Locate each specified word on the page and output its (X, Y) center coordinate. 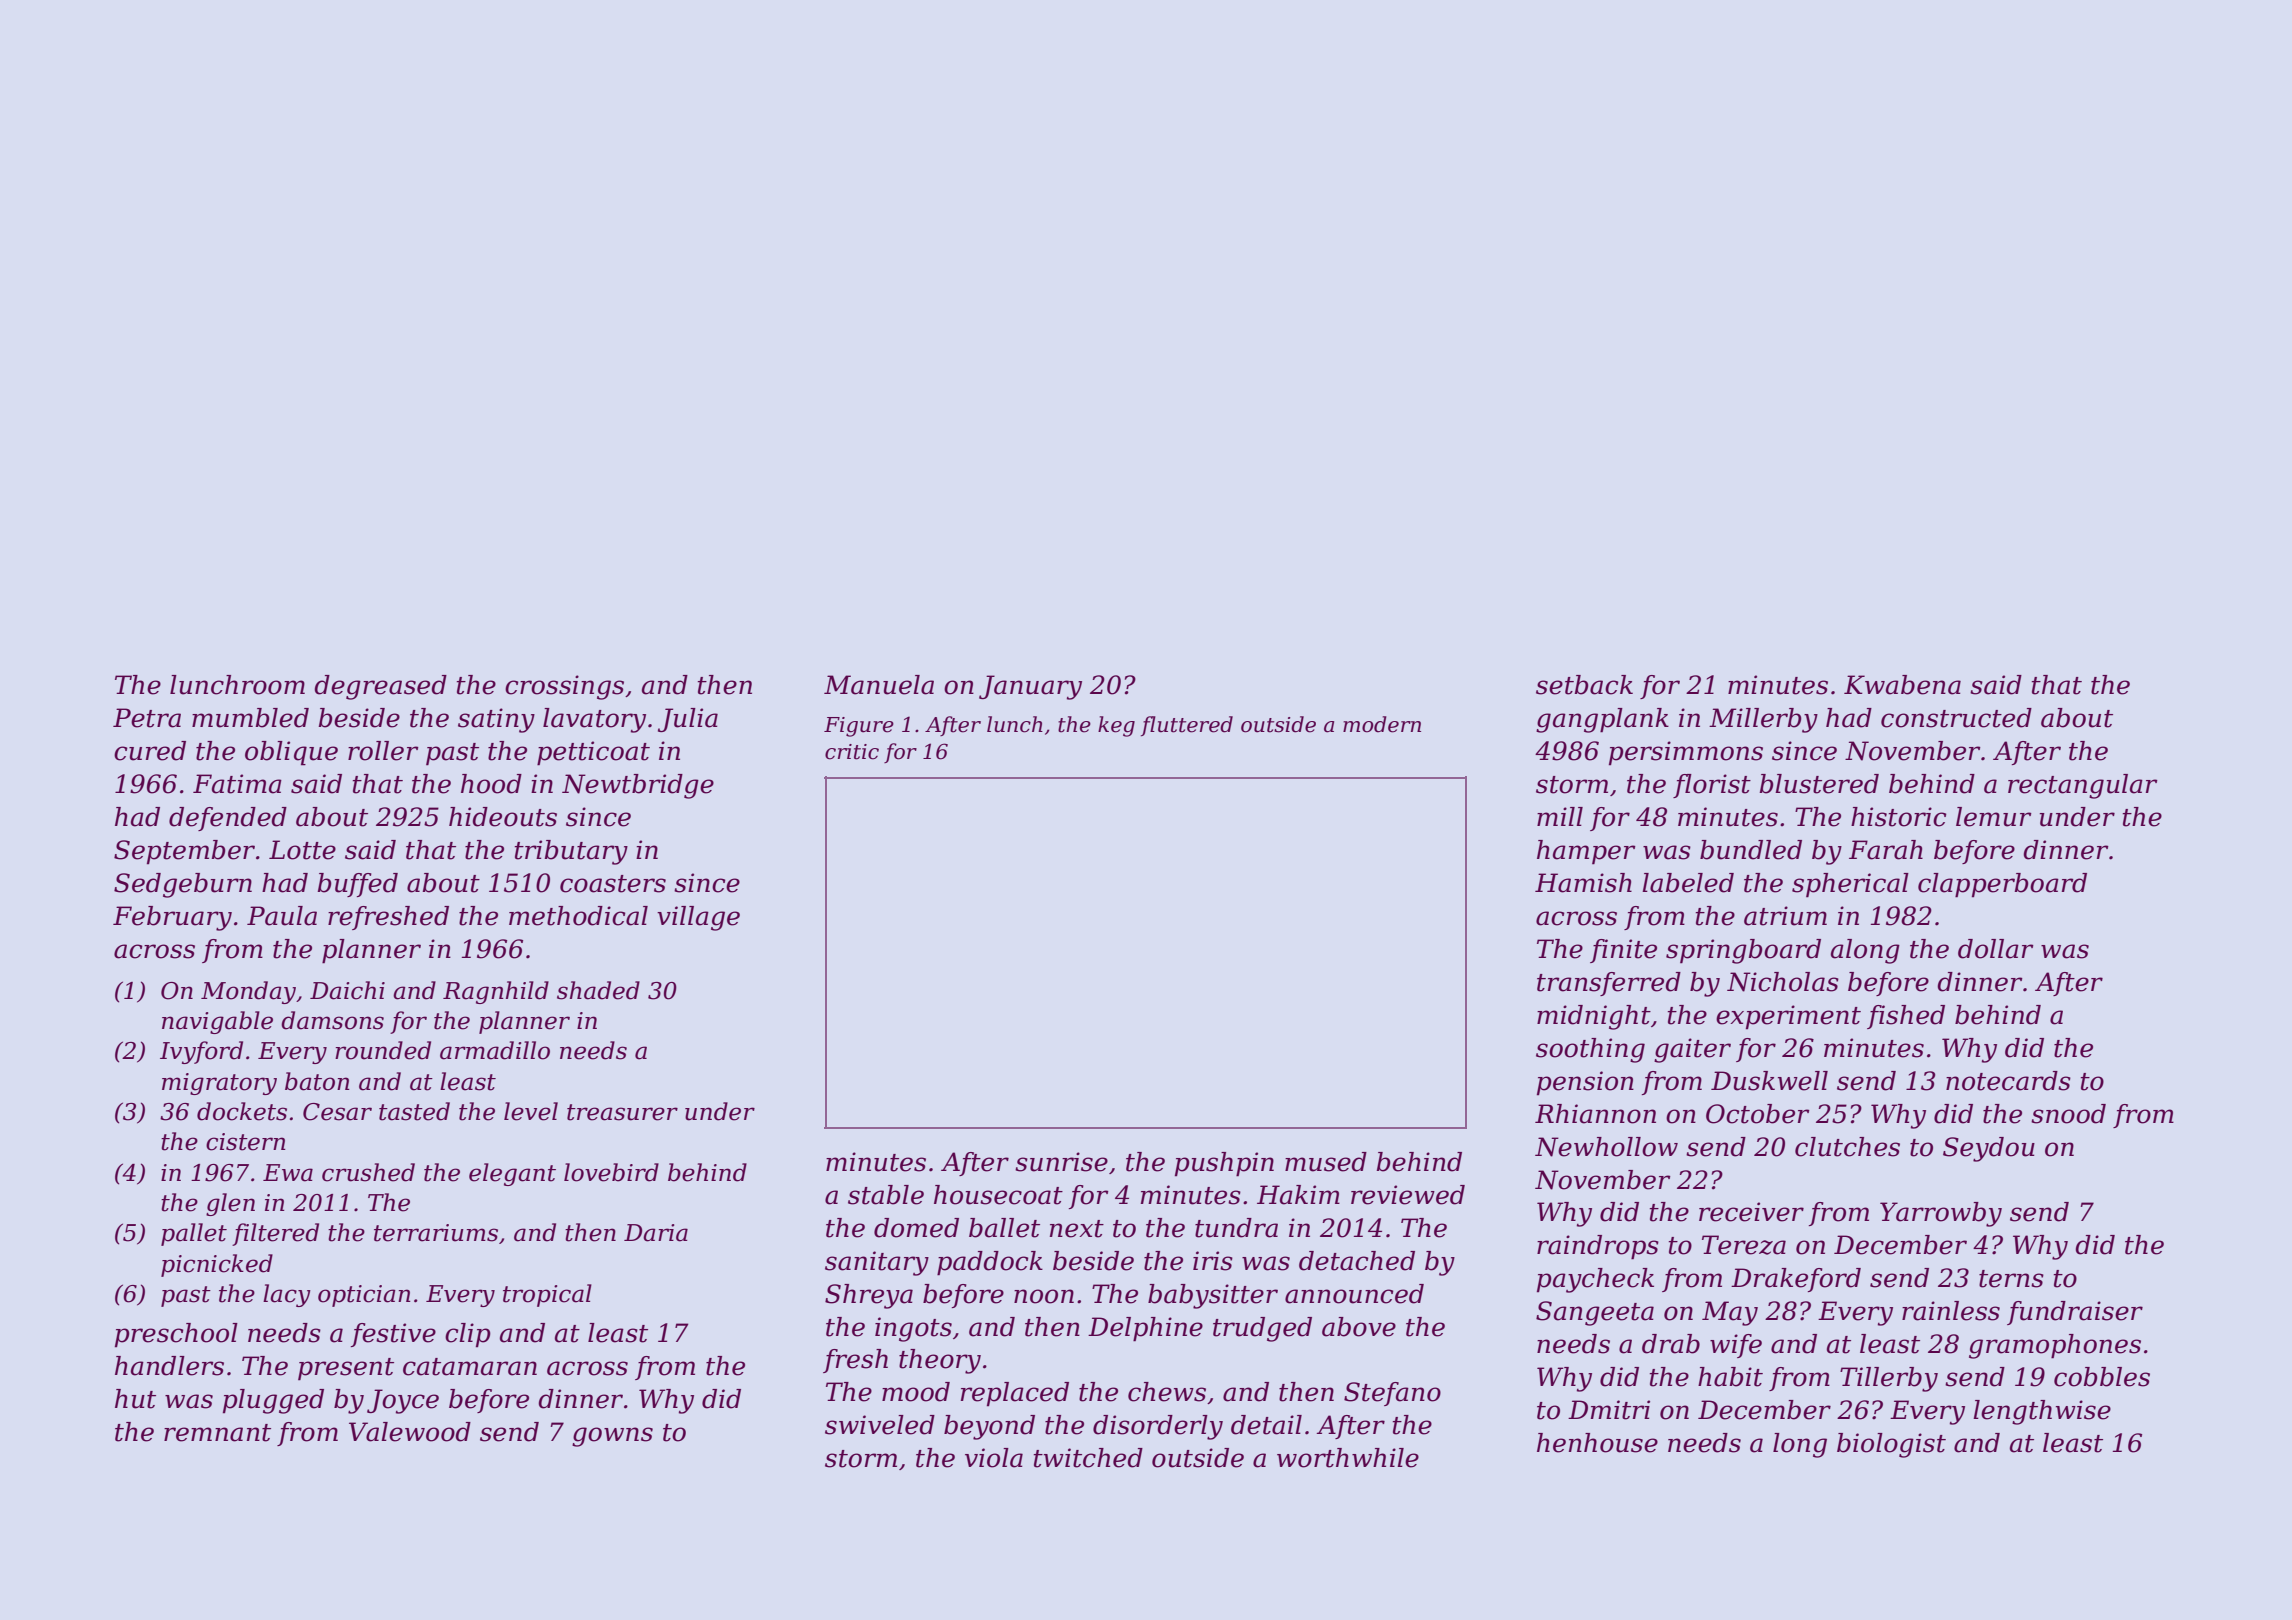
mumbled (250, 718)
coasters (613, 884)
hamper (1586, 852)
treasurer (622, 1112)
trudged (1262, 1329)
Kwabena (1902, 685)
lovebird (611, 1172)
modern (1382, 724)
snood (2068, 1114)
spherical (1850, 885)
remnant (217, 1433)
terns (2011, 1279)
